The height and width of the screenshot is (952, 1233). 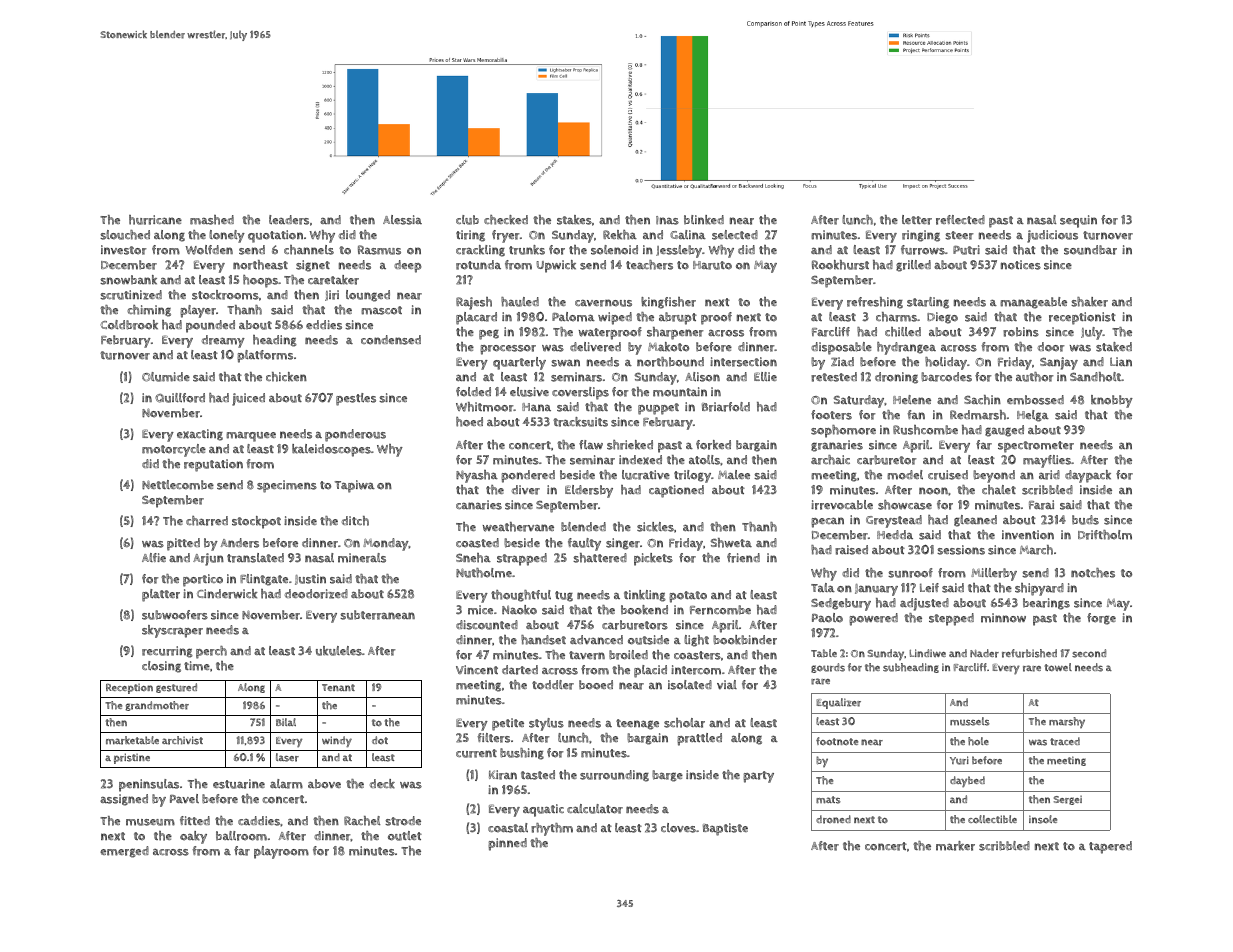 I want to click on juiced, so click(x=248, y=399).
